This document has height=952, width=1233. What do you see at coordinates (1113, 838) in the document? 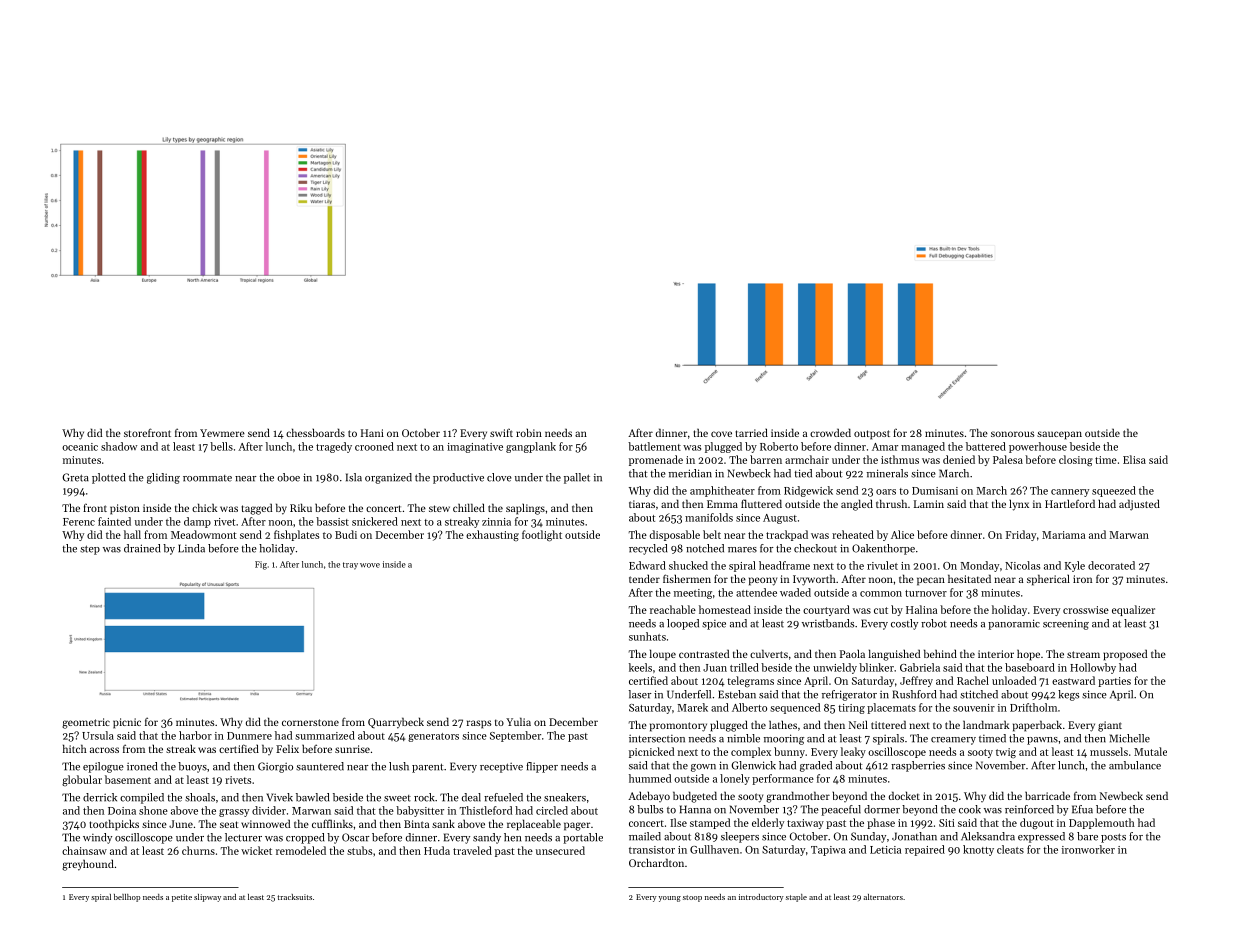
I see `posts` at bounding box center [1113, 838].
